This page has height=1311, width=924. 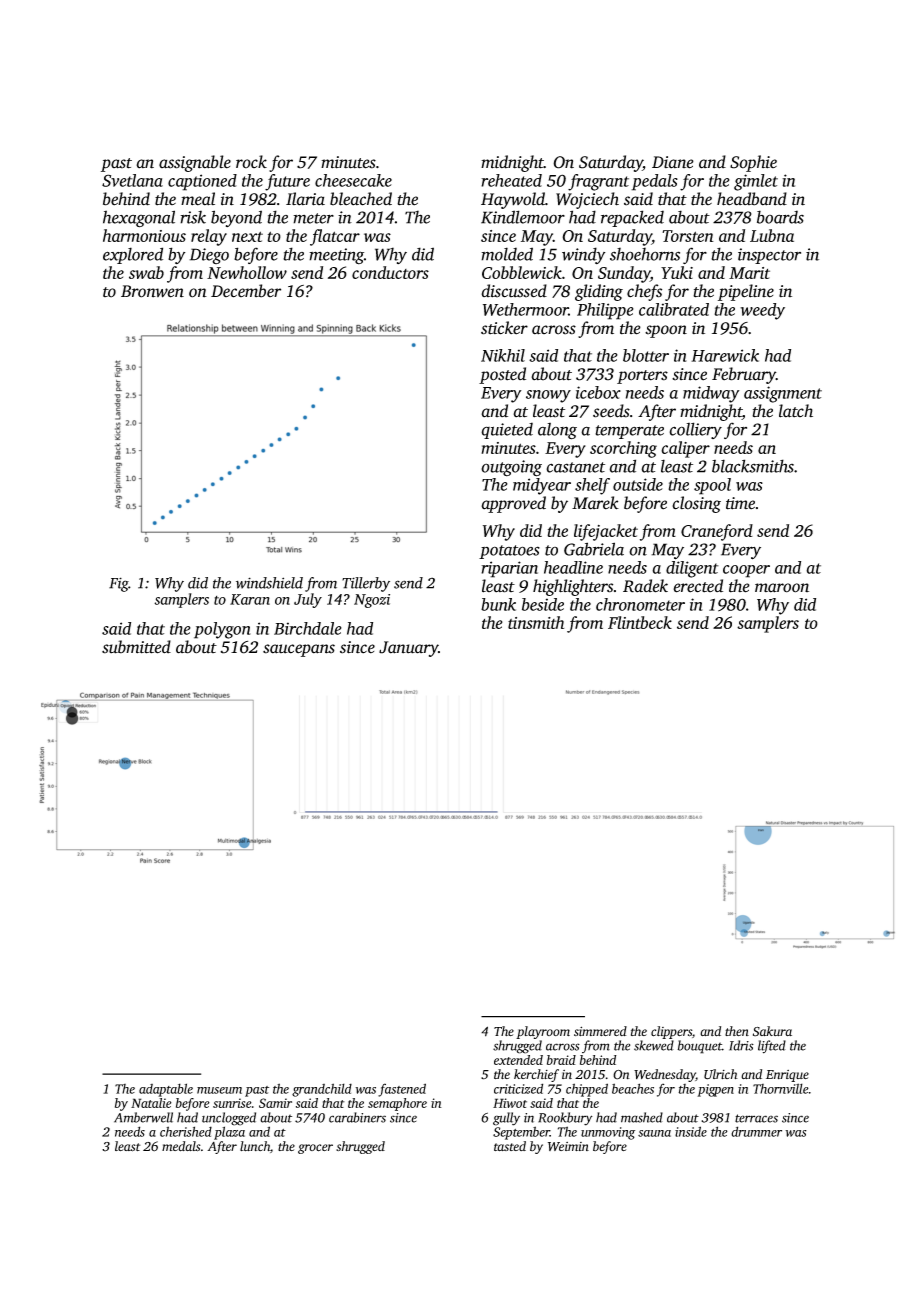 I want to click on adaptable, so click(x=166, y=1090).
